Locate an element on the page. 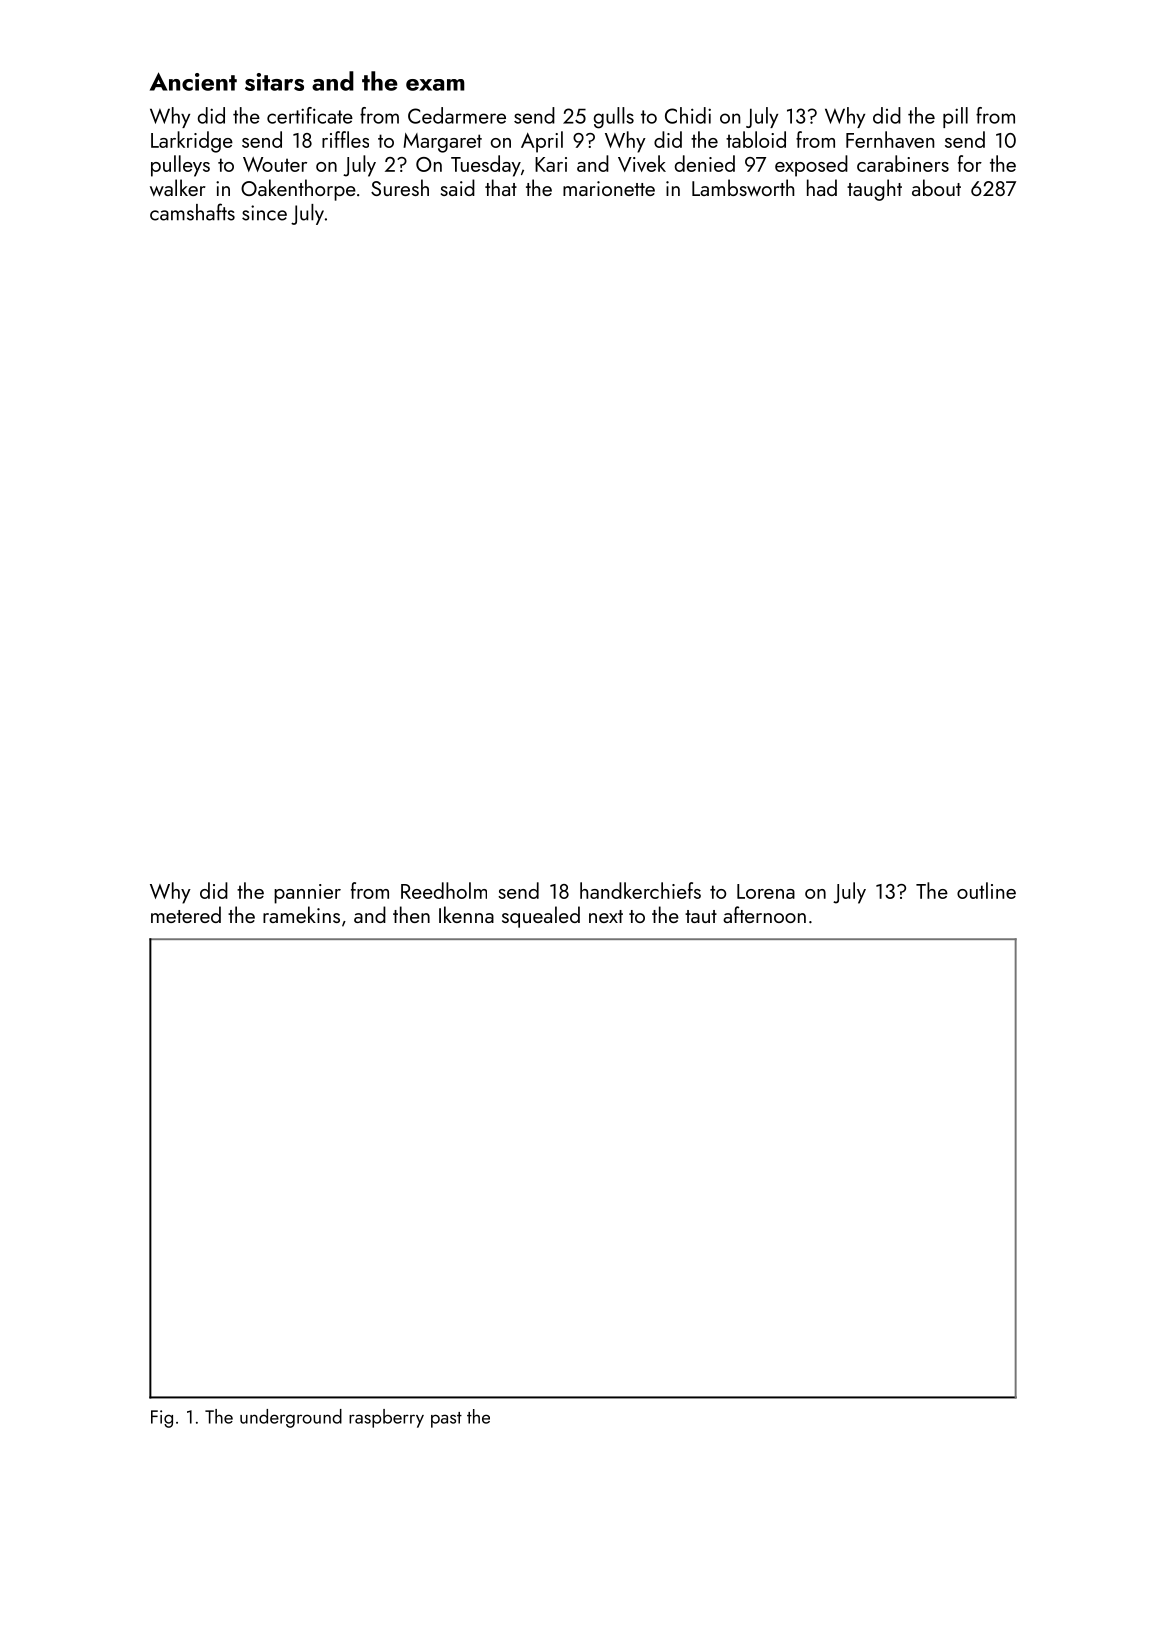 This page has height=1649, width=1166. camshafts is located at coordinates (192, 212).
